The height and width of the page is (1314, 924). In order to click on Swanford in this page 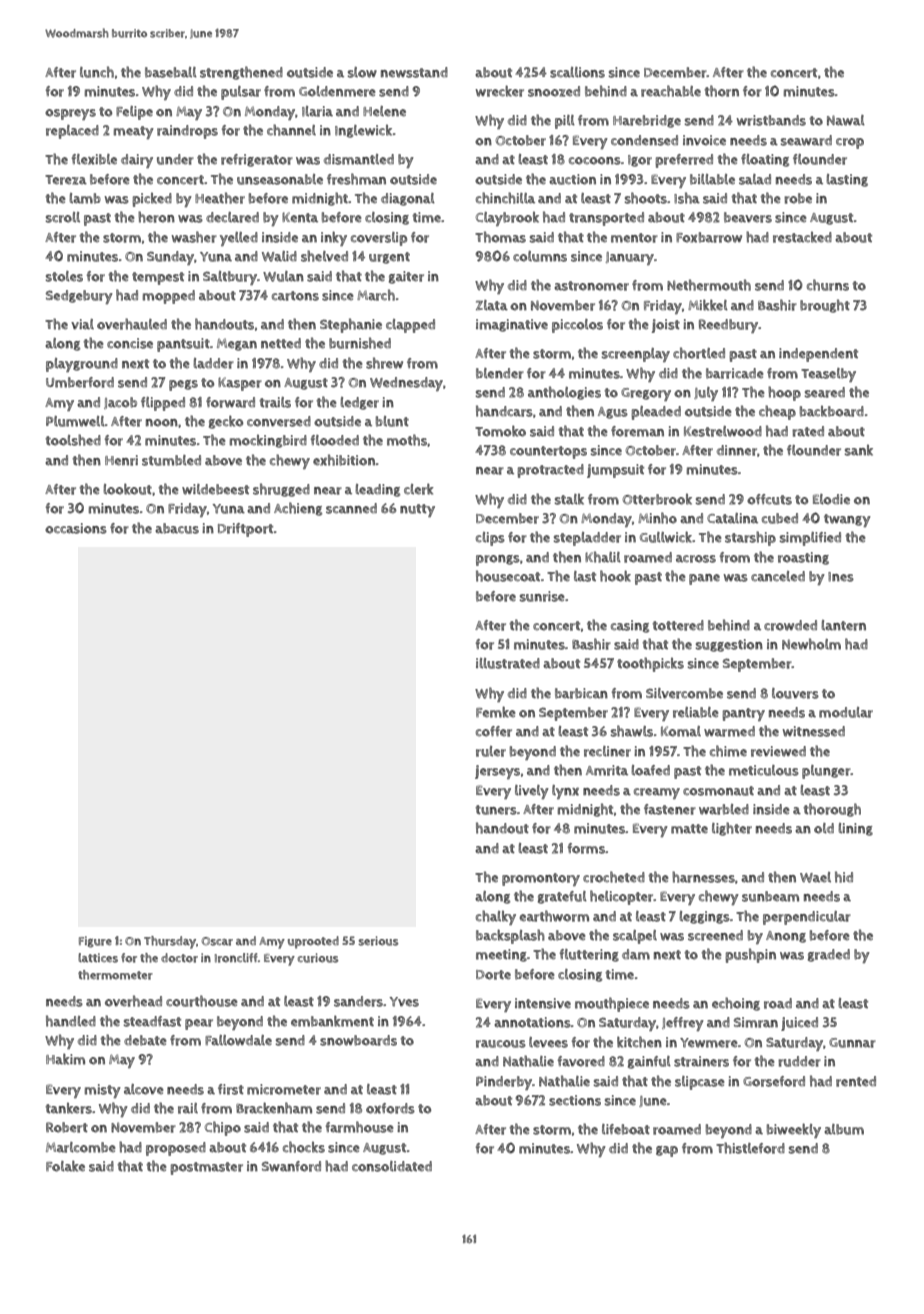, I will do `click(291, 1166)`.
